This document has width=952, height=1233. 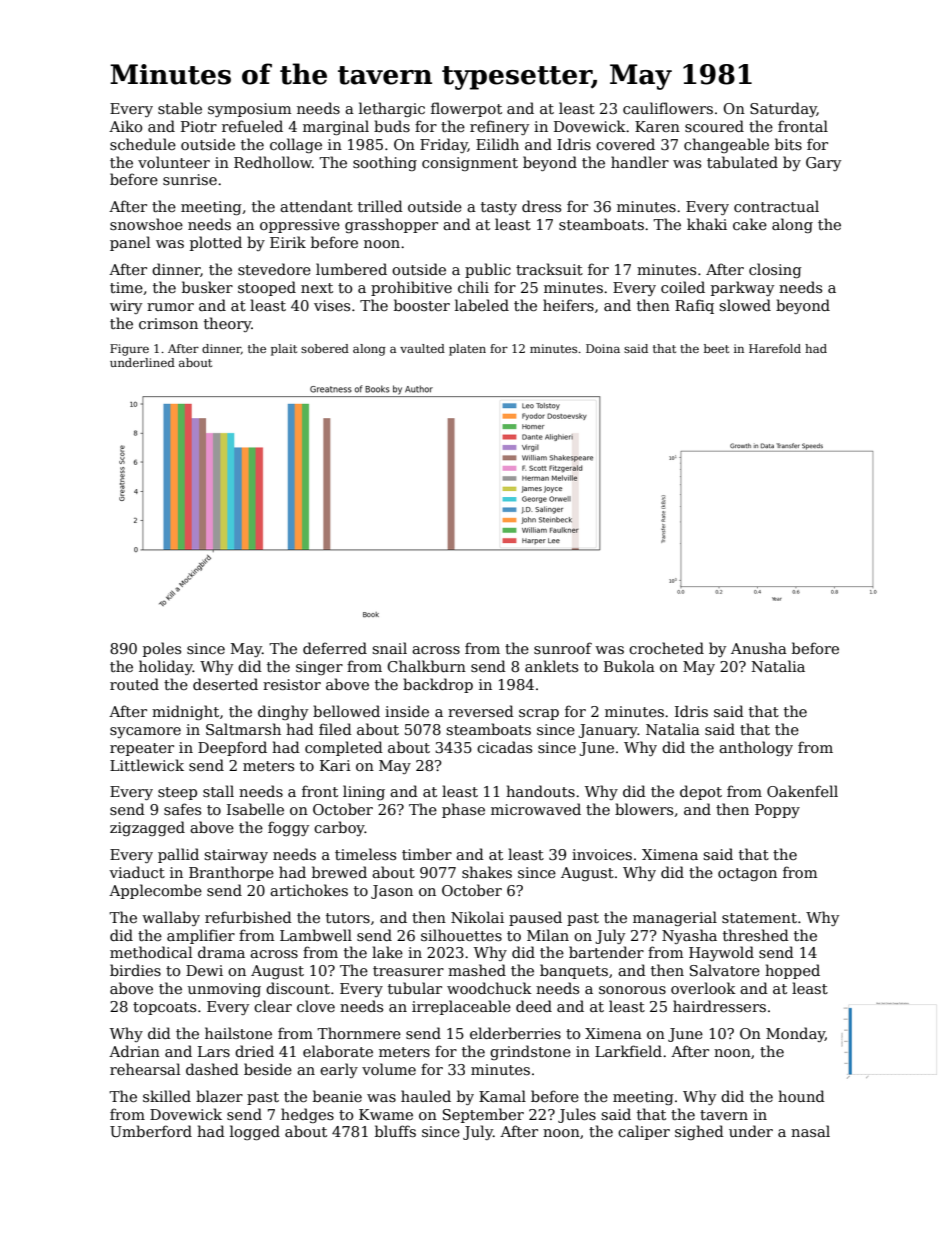 What do you see at coordinates (802, 791) in the document?
I see `Oakenfell` at bounding box center [802, 791].
